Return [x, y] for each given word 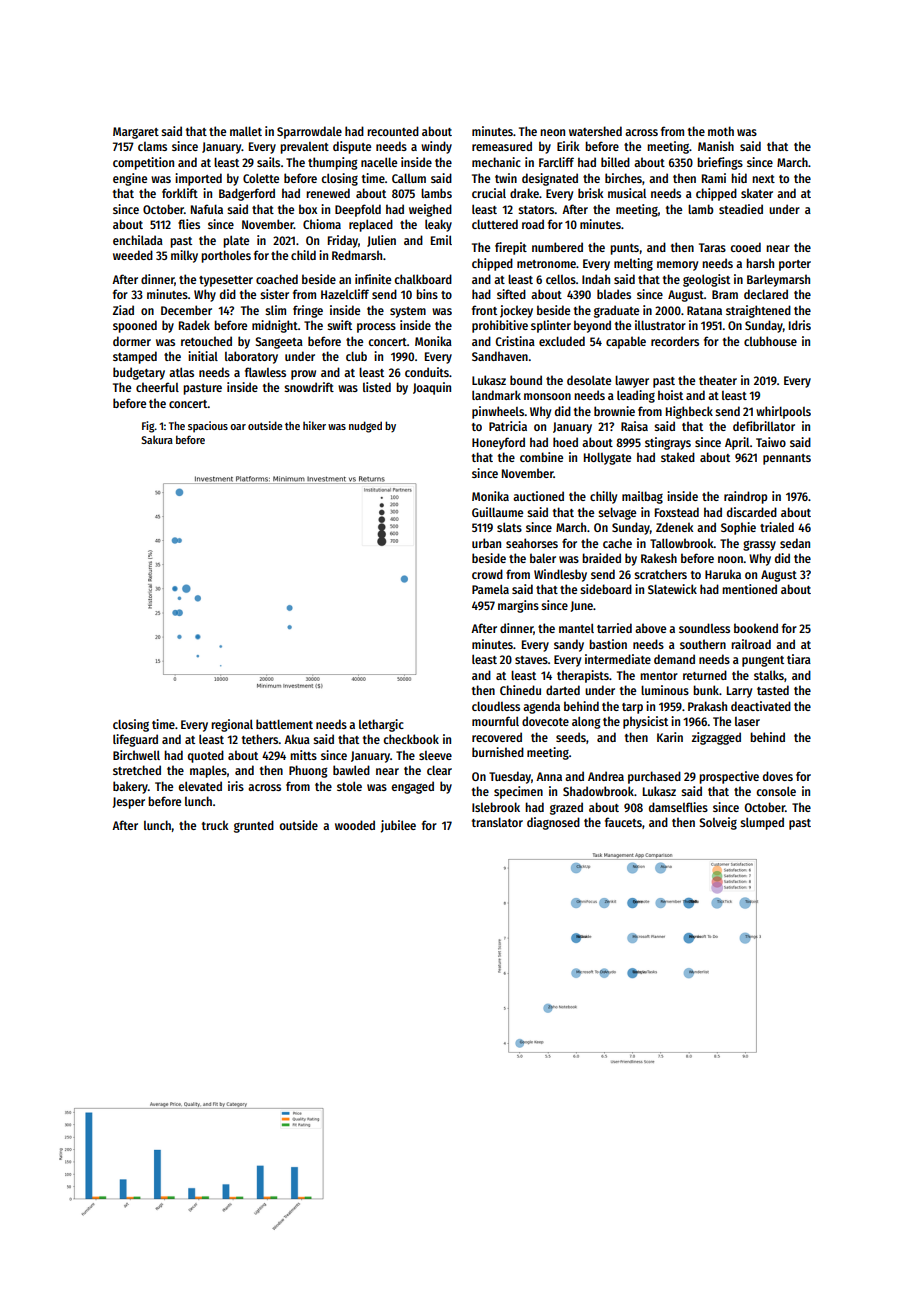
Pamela [490, 589]
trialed [777, 527]
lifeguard [135, 740]
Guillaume [497, 512]
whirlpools [783, 412]
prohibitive [500, 326]
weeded [133, 255]
